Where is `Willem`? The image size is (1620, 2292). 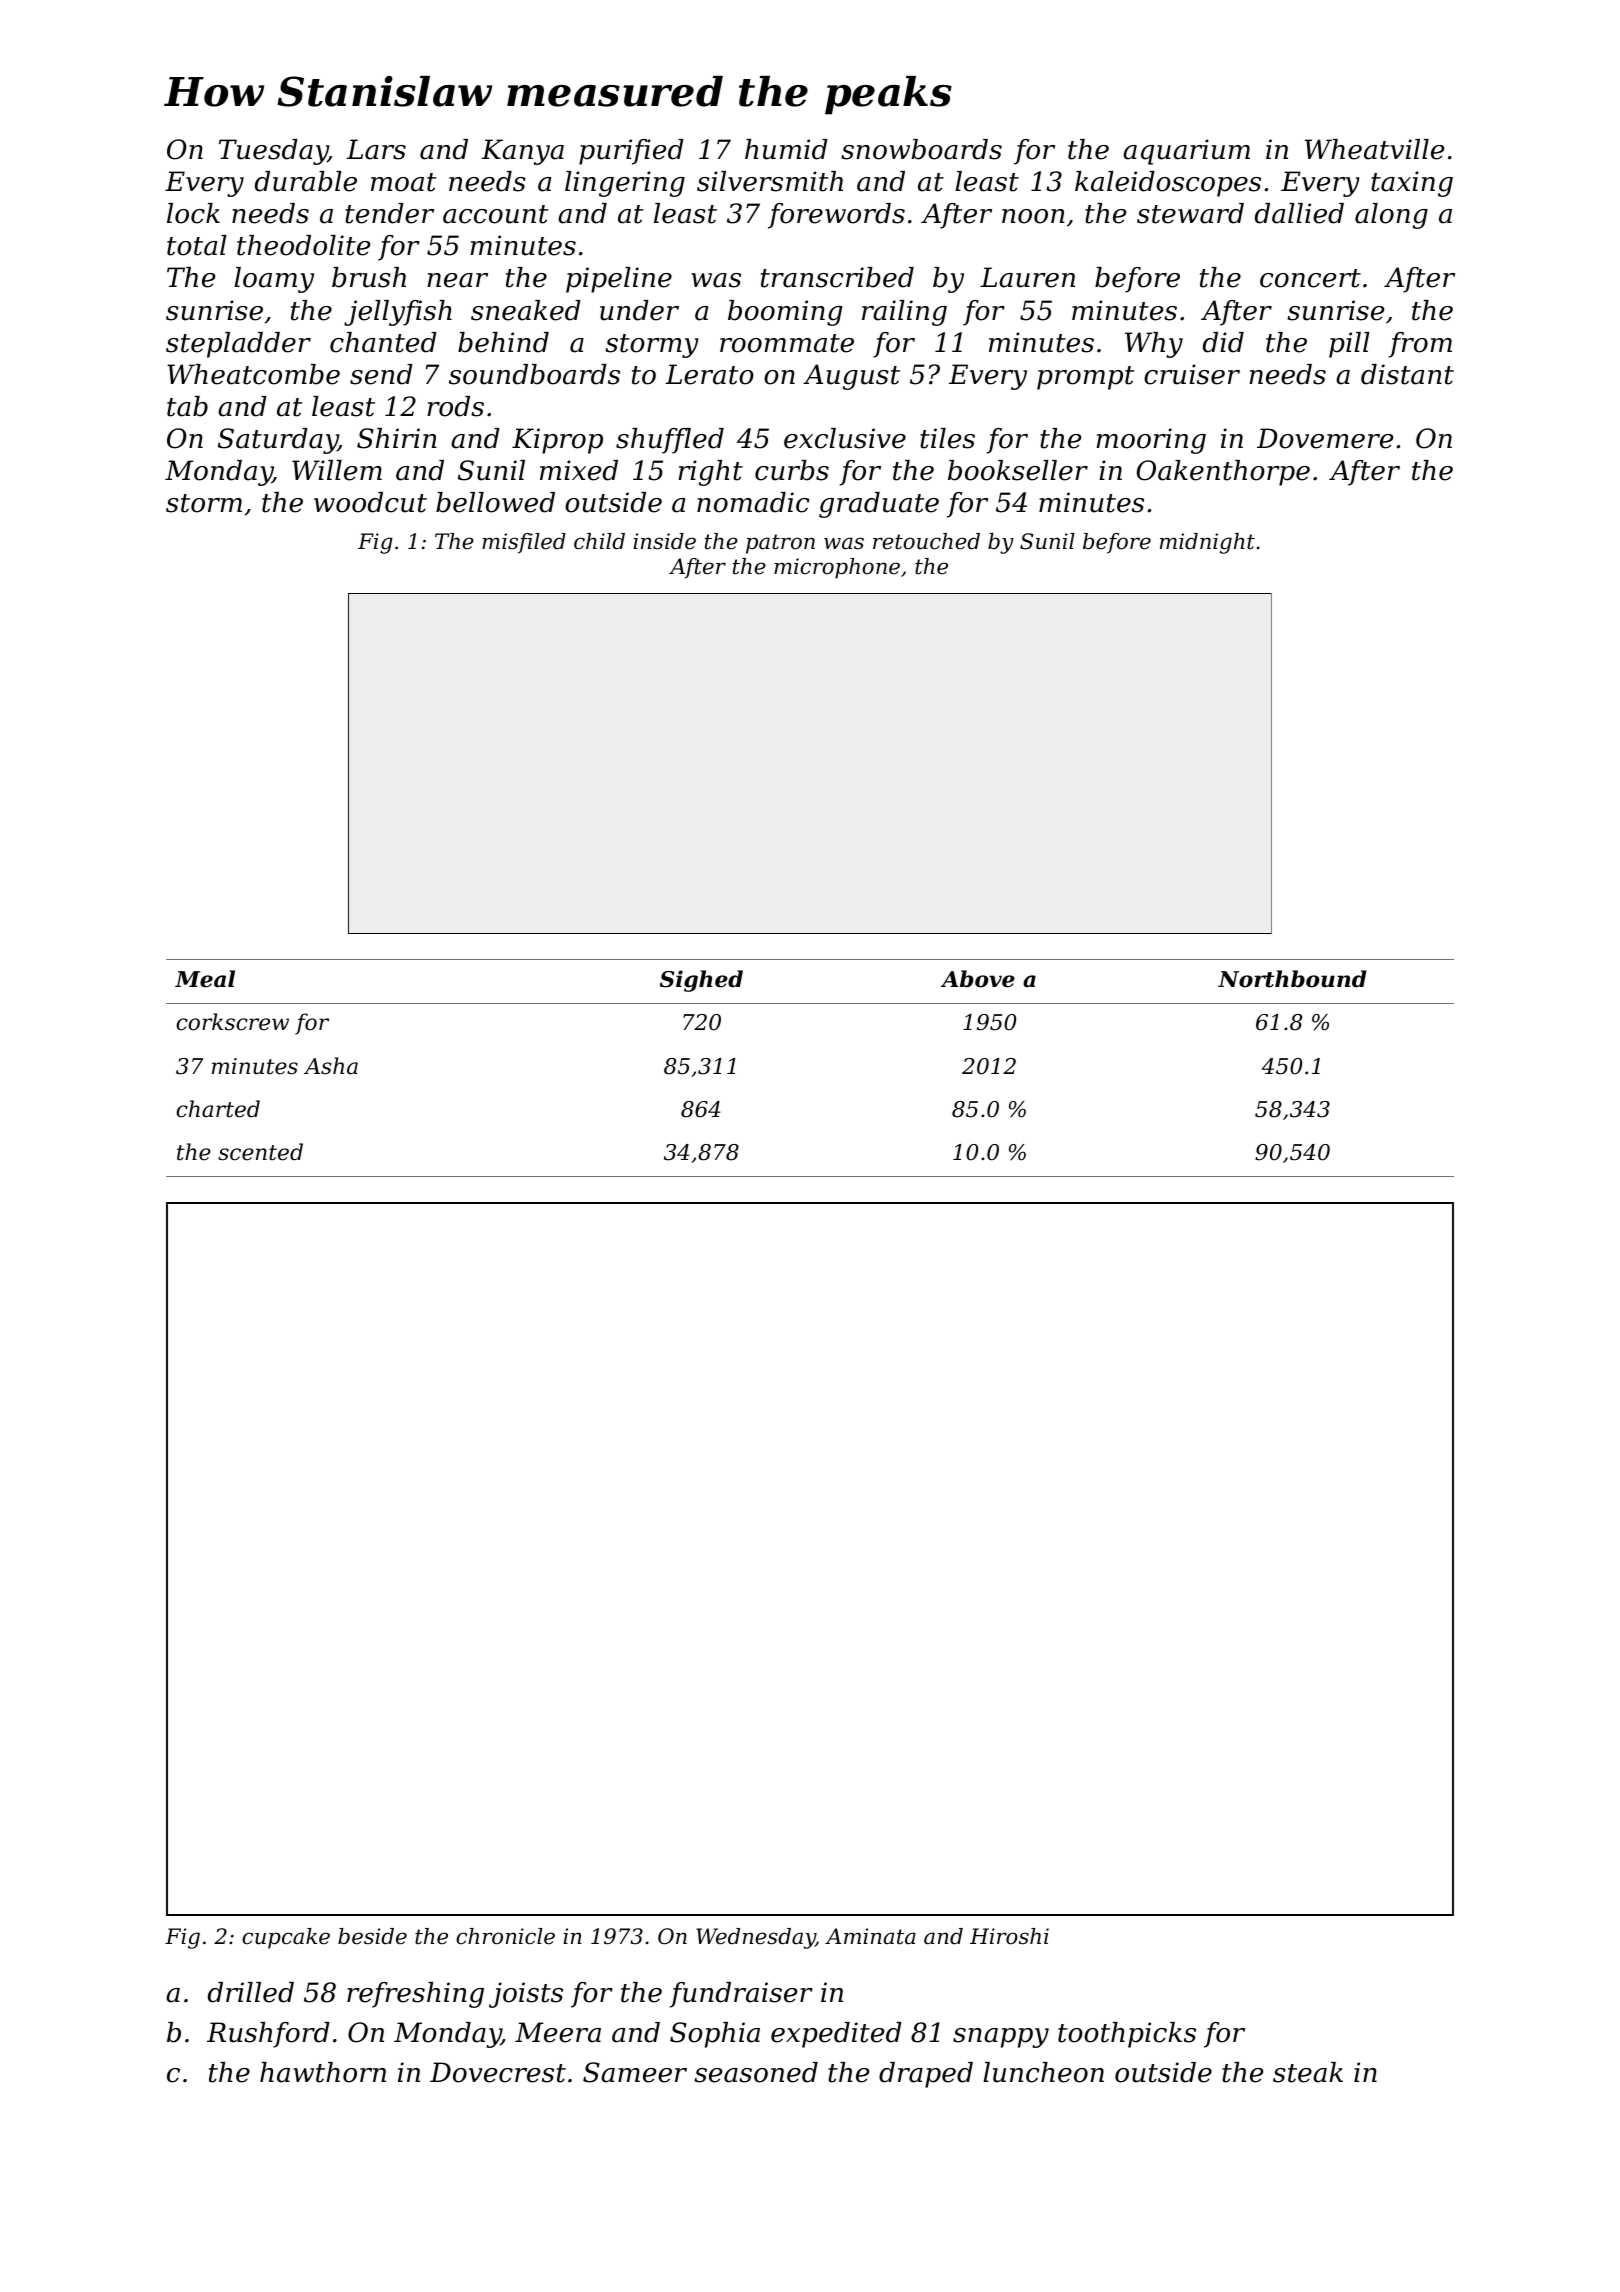 Willem is located at coordinates (337, 470).
